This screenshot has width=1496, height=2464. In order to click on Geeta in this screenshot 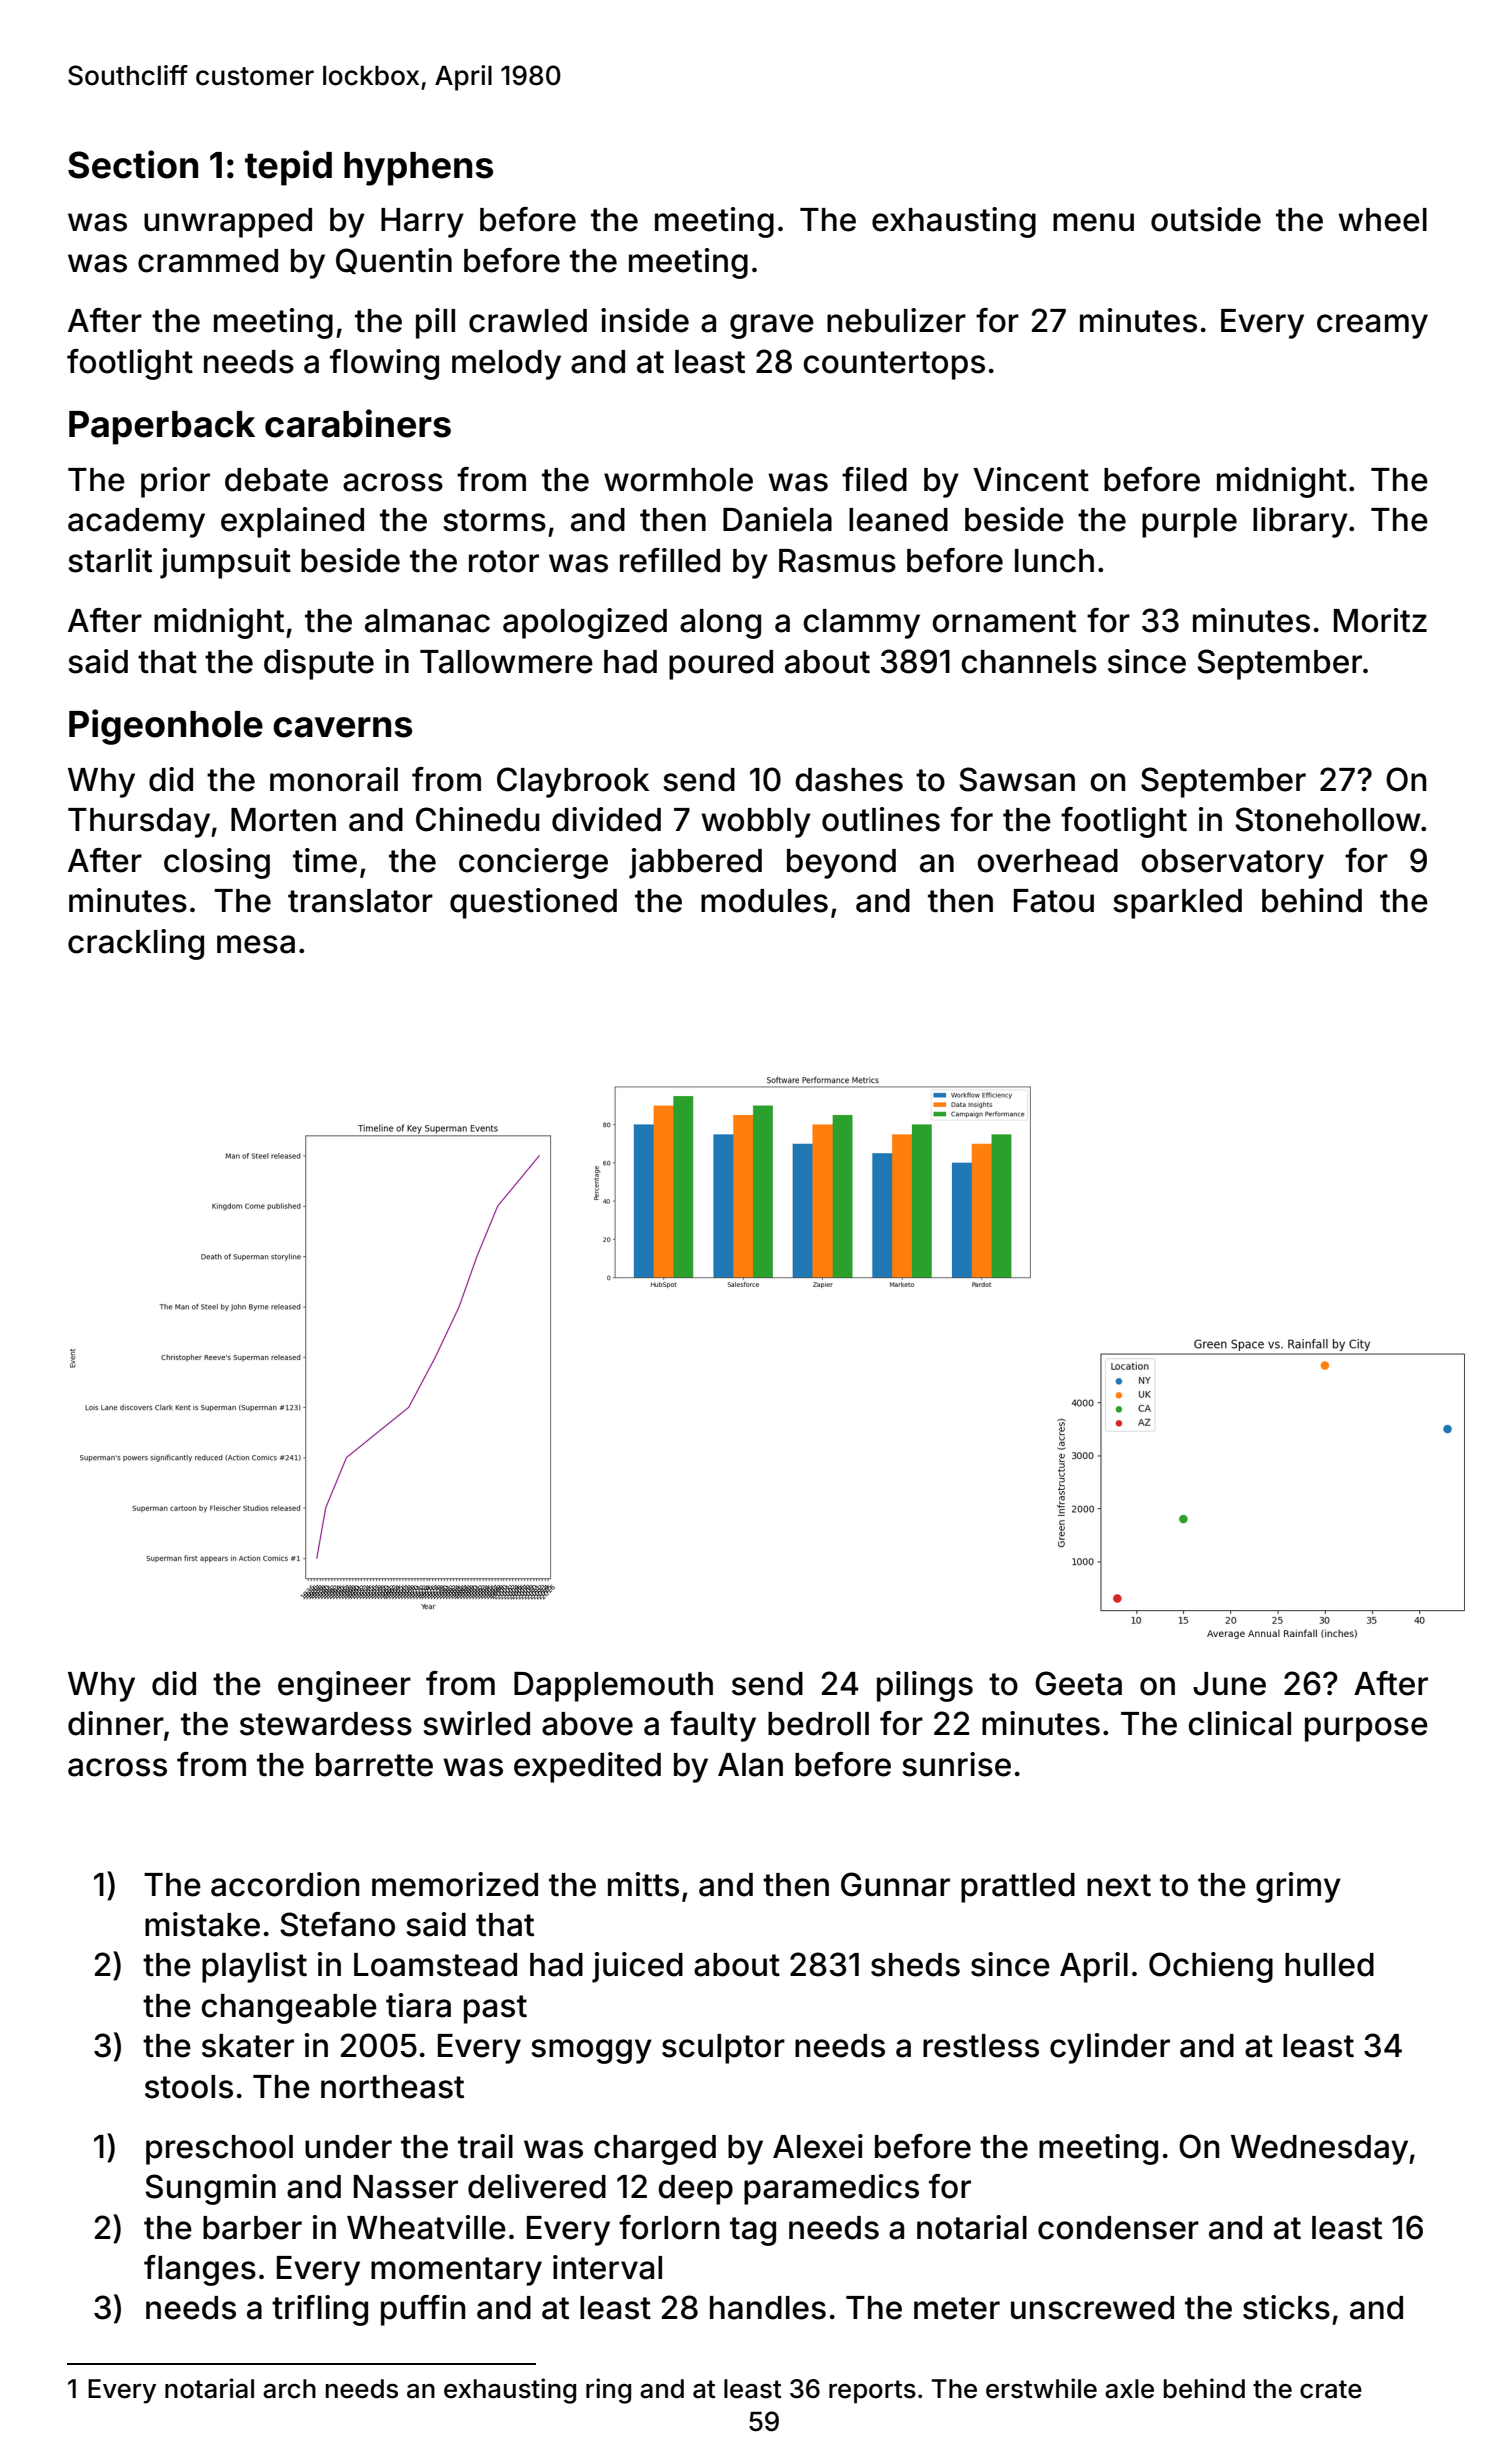, I will do `click(1078, 1683)`.
